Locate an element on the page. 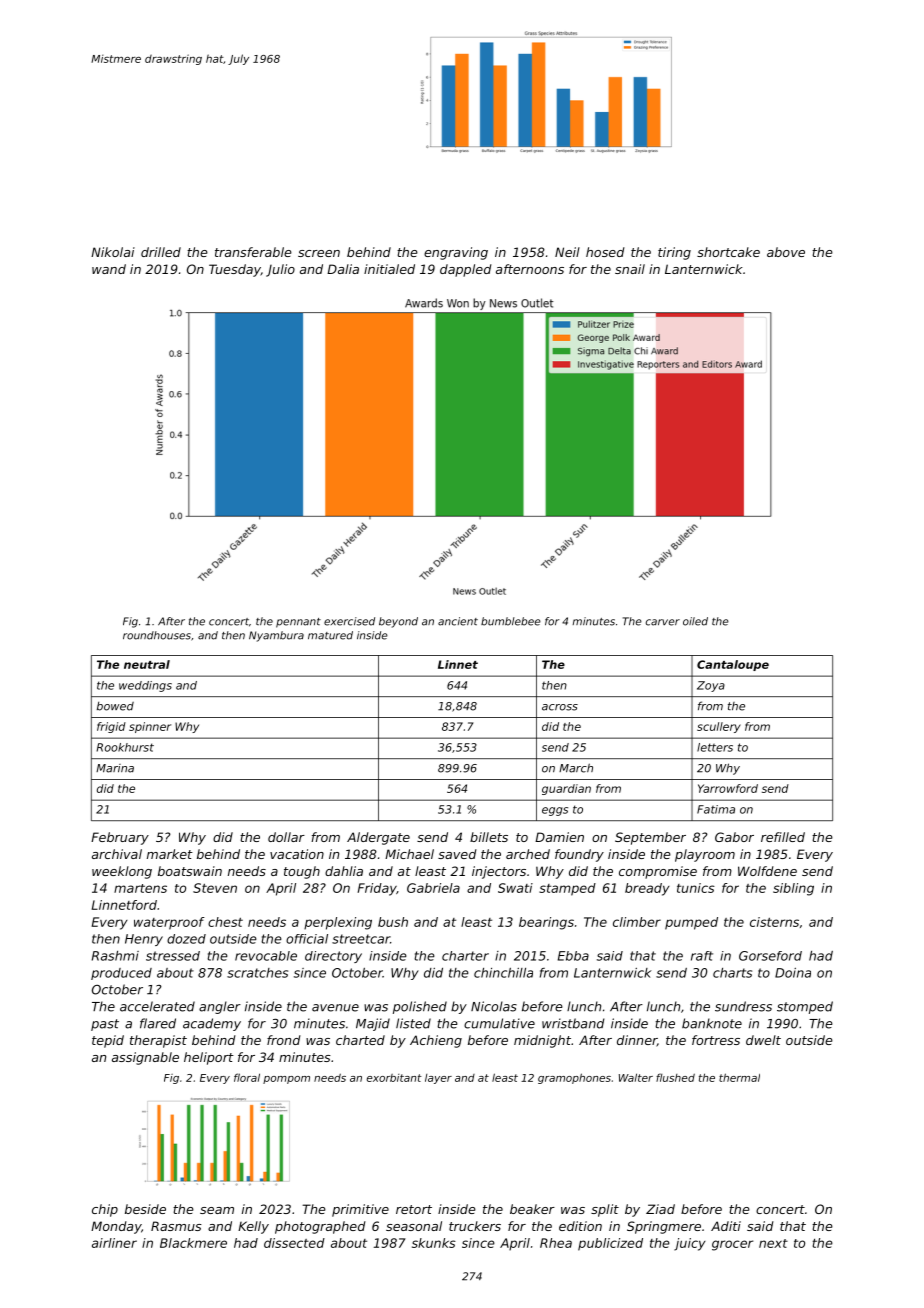 Image resolution: width=924 pixels, height=1308 pixels. layer is located at coordinates (438, 1079).
